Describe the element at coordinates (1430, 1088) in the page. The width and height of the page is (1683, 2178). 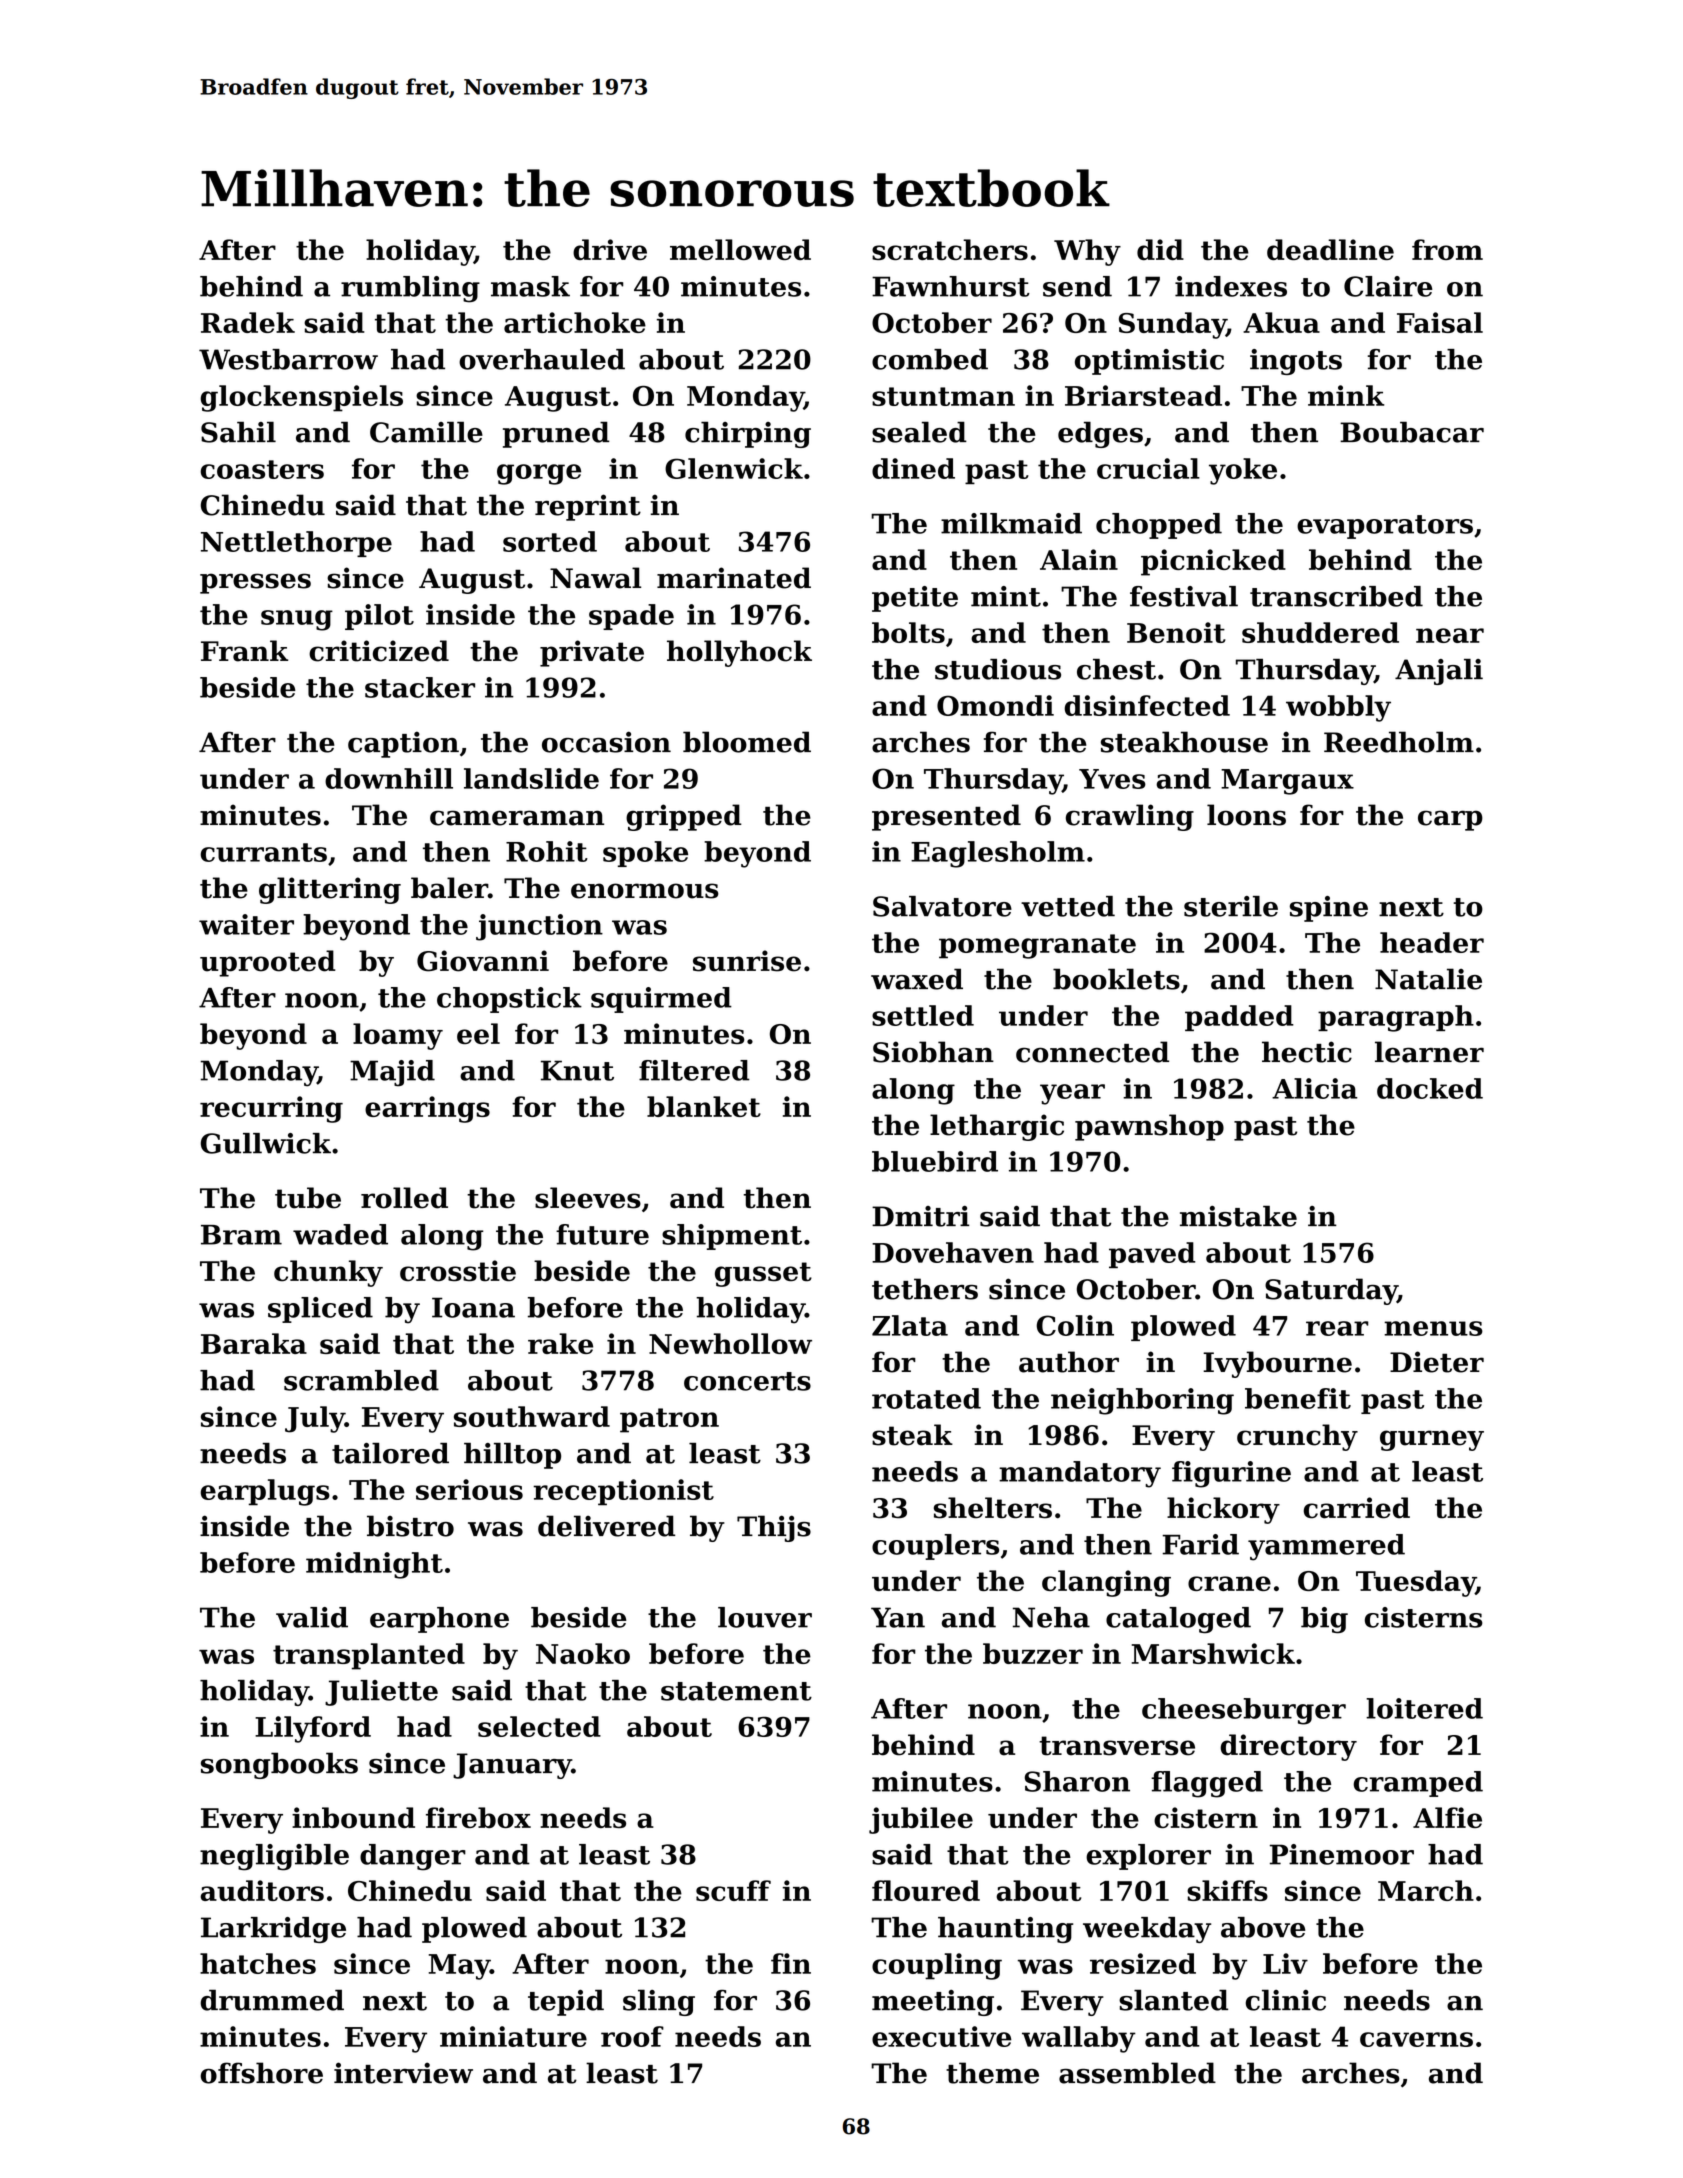
I see `docked` at that location.
